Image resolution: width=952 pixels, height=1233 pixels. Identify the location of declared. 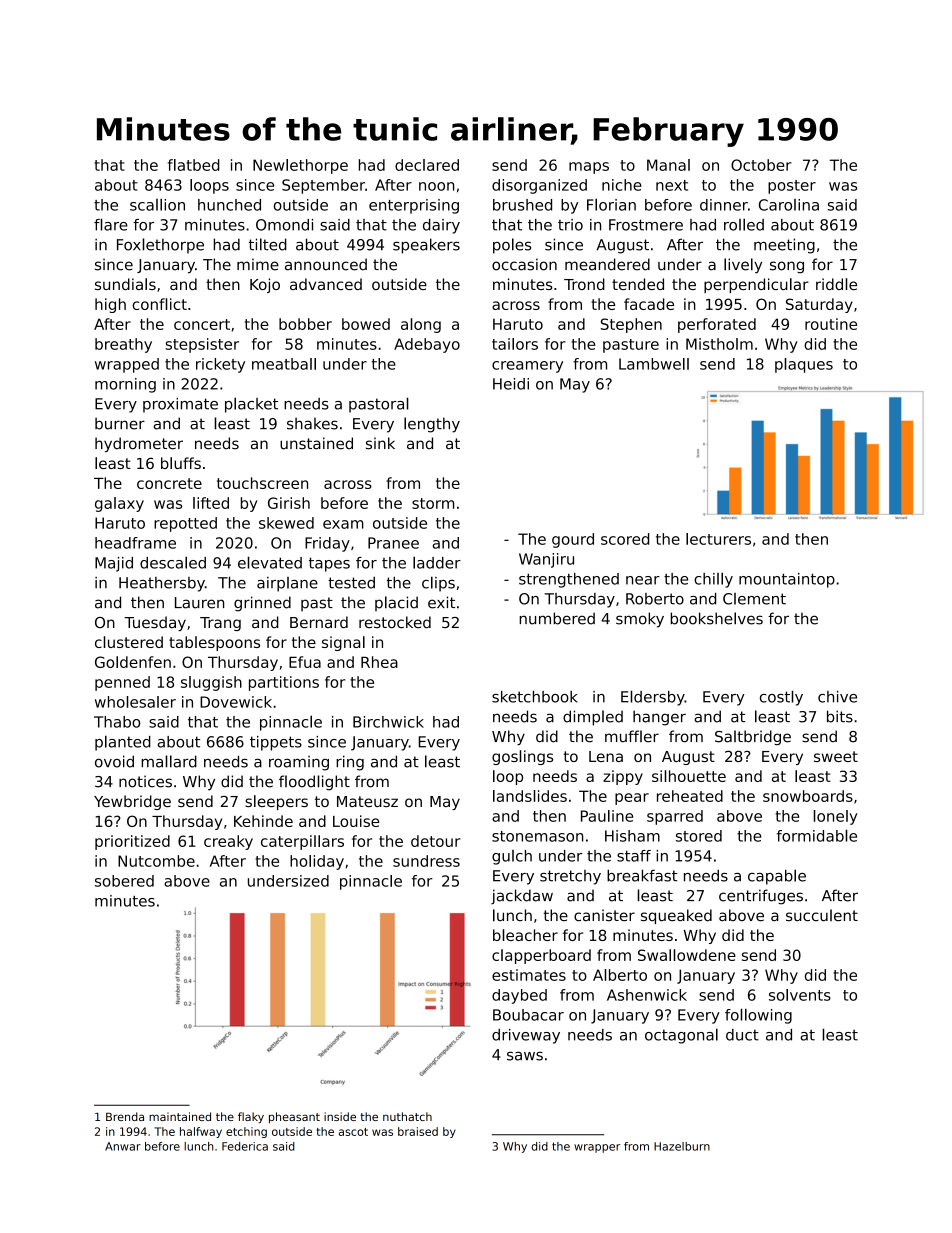
(427, 165).
